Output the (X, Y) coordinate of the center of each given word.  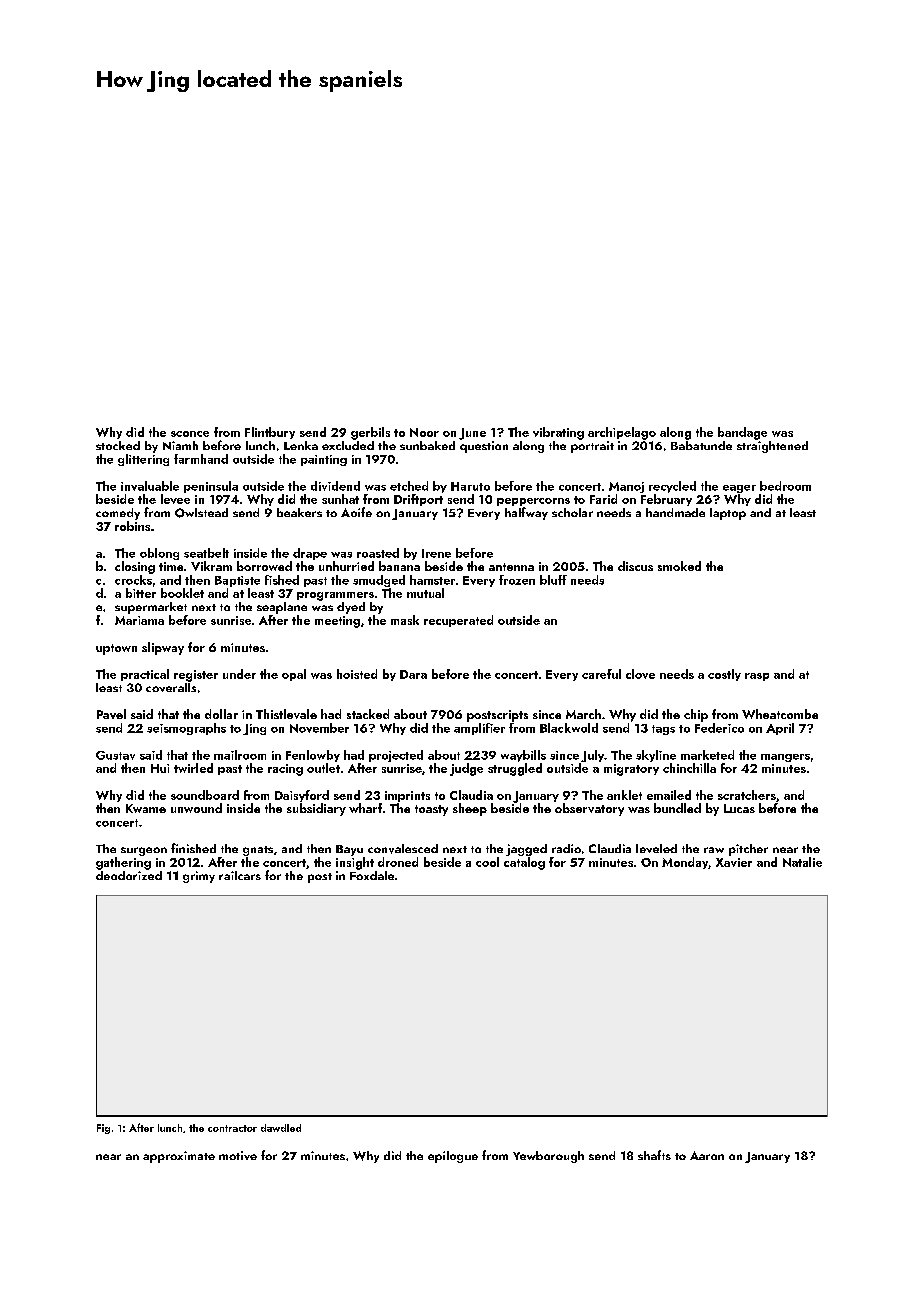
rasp (757, 677)
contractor (232, 1128)
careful (601, 674)
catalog (524, 863)
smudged (379, 581)
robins (132, 526)
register (196, 676)
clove (640, 674)
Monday (685, 863)
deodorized (129, 875)
